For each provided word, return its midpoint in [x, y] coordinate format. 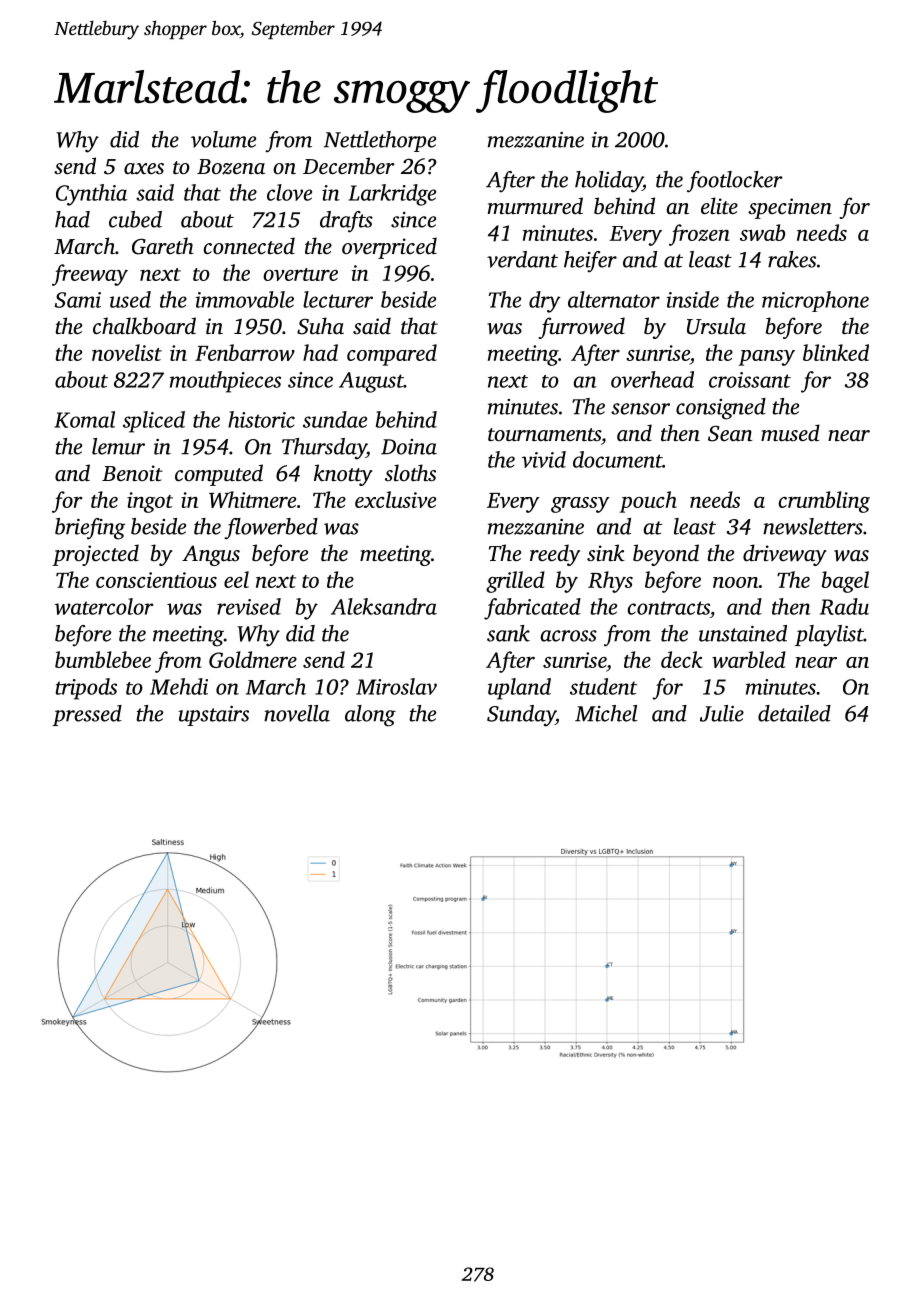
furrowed [582, 328]
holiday [609, 182]
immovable [244, 299]
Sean [730, 433]
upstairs [213, 716]
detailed [794, 713]
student [603, 686]
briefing [90, 529]
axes [144, 168]
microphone [815, 301]
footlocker [735, 182]
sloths [410, 472]
